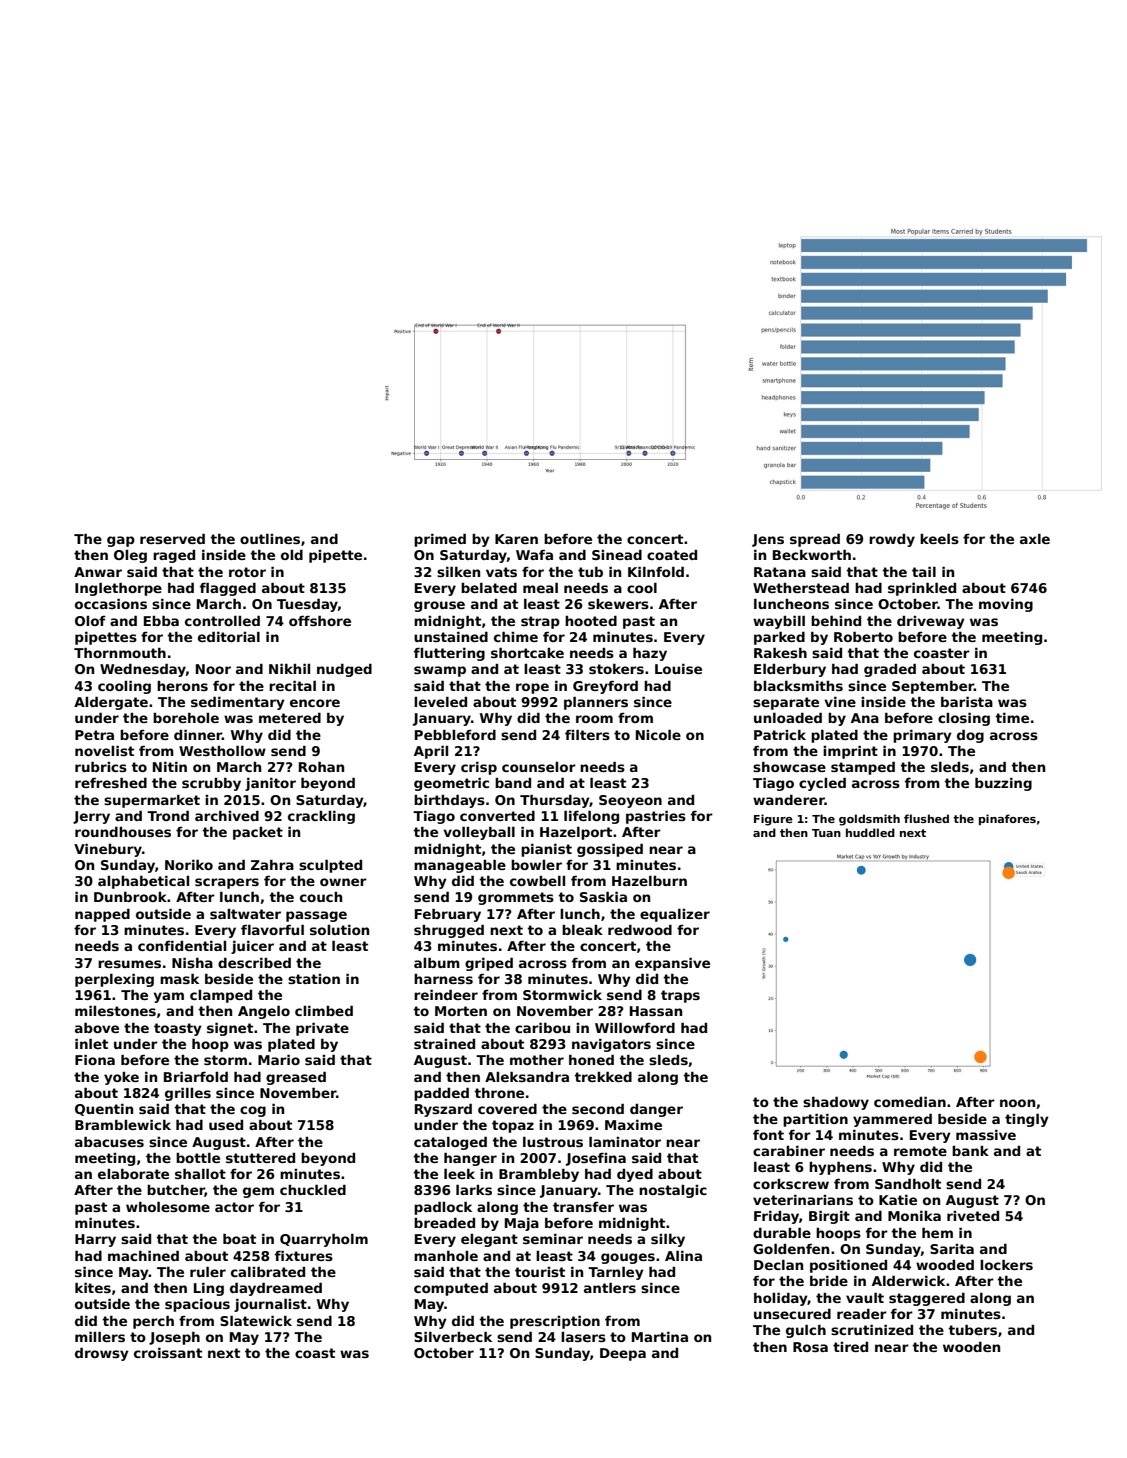 The width and height of the screenshot is (1127, 1458). Describe the element at coordinates (256, 1321) in the screenshot. I see `Slatewick` at that location.
